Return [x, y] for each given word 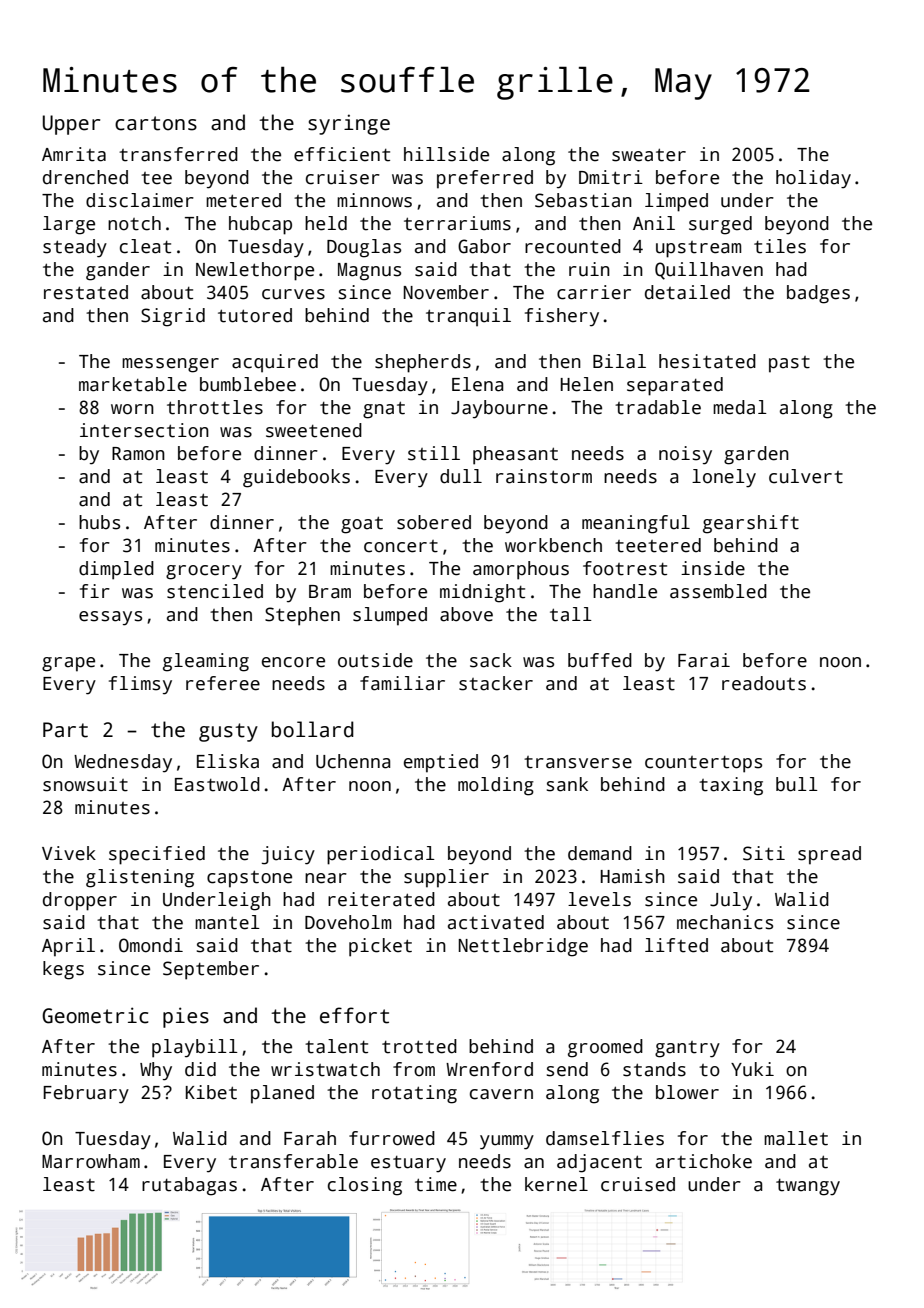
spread [829, 855]
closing [365, 1186]
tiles [780, 246]
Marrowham [91, 1161]
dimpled [116, 570]
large [69, 225]
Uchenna [353, 761]
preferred [485, 179]
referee [223, 683]
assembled [718, 591]
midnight [482, 593]
